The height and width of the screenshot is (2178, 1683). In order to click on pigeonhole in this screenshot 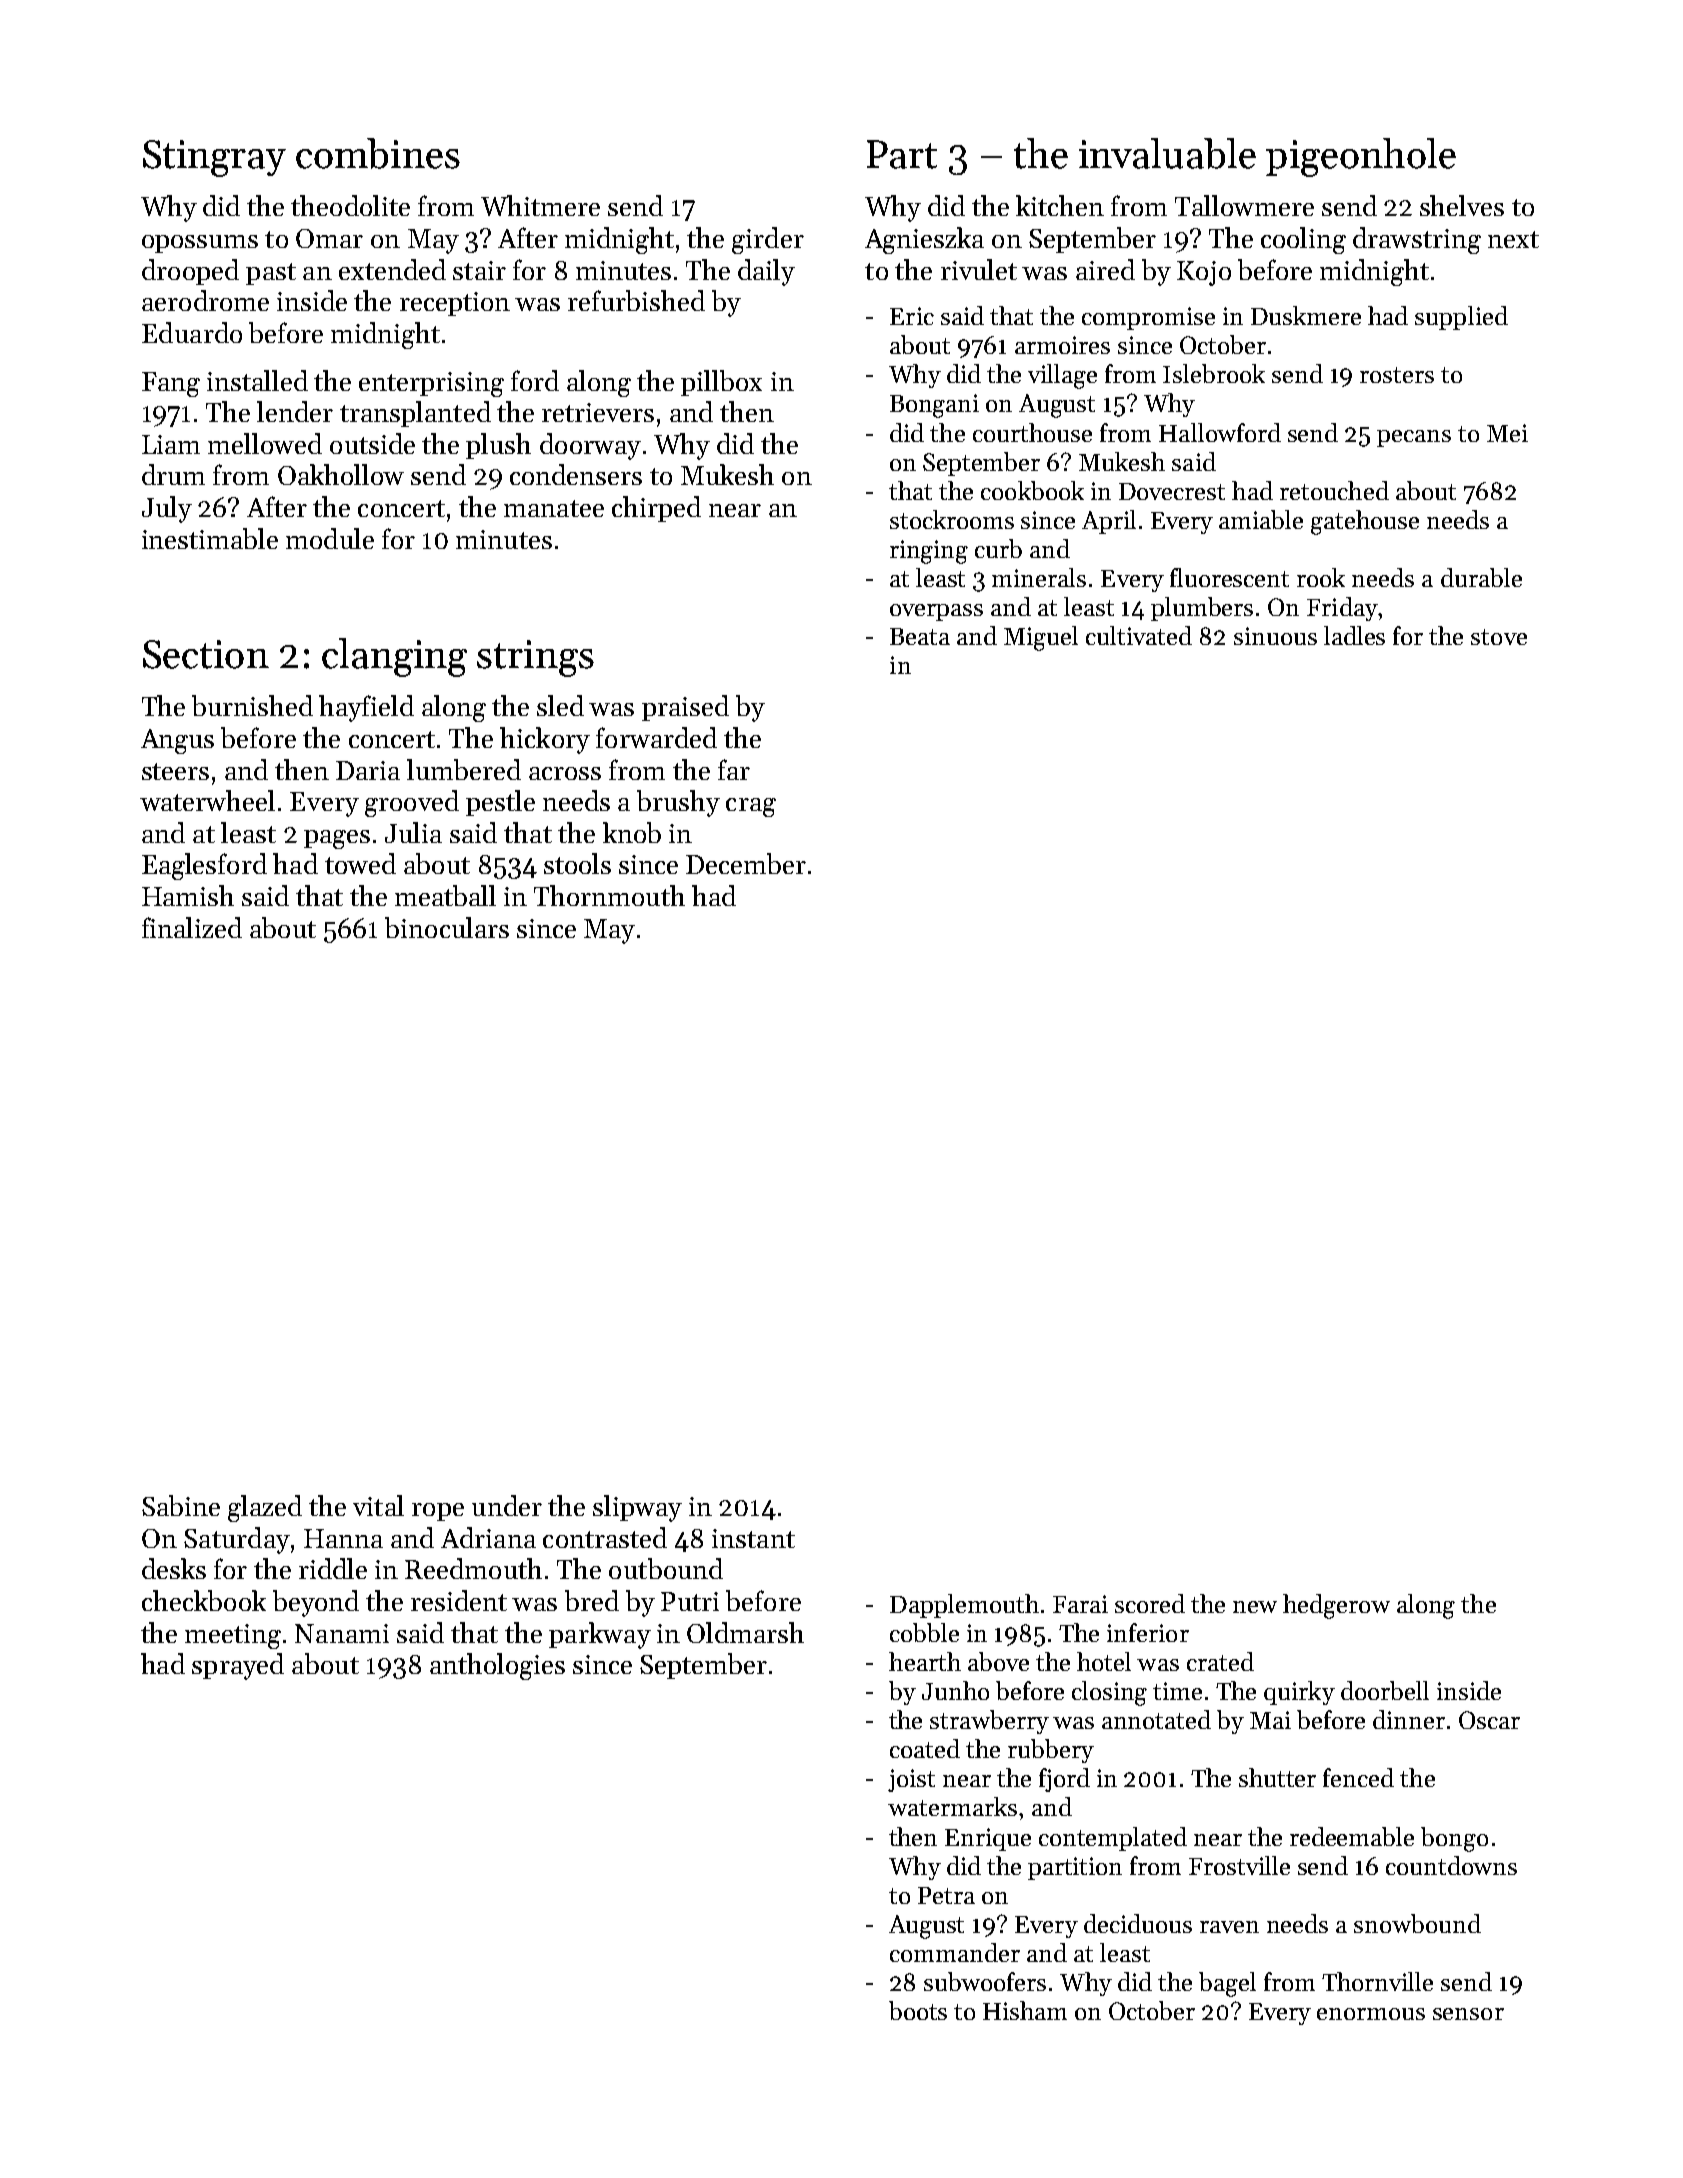, I will do `click(1361, 157)`.
